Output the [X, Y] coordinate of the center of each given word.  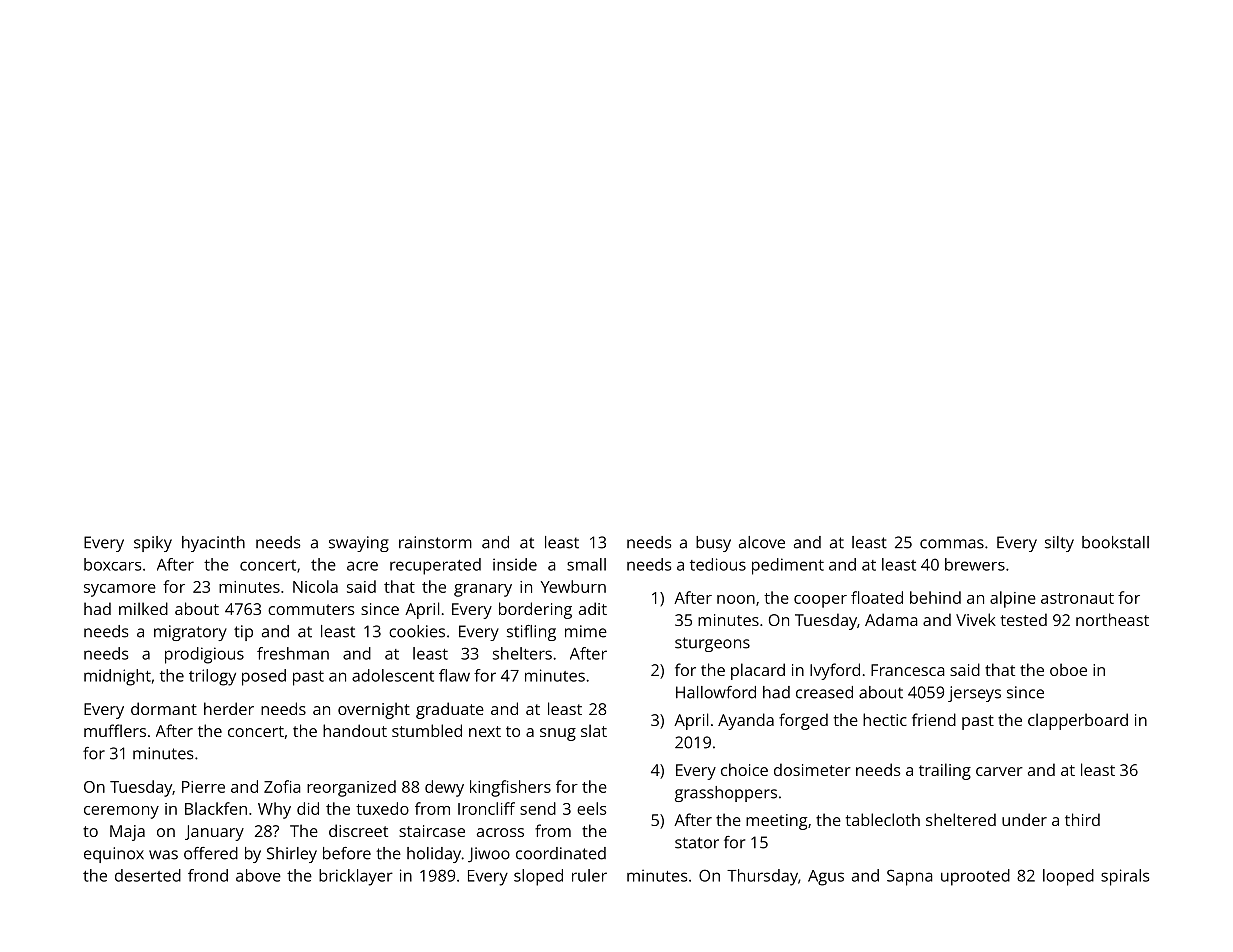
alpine [1013, 599]
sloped [538, 877]
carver [999, 771]
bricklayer [356, 877]
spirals [1125, 877]
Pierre [203, 787]
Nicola [315, 586]
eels [591, 808]
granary [483, 590]
